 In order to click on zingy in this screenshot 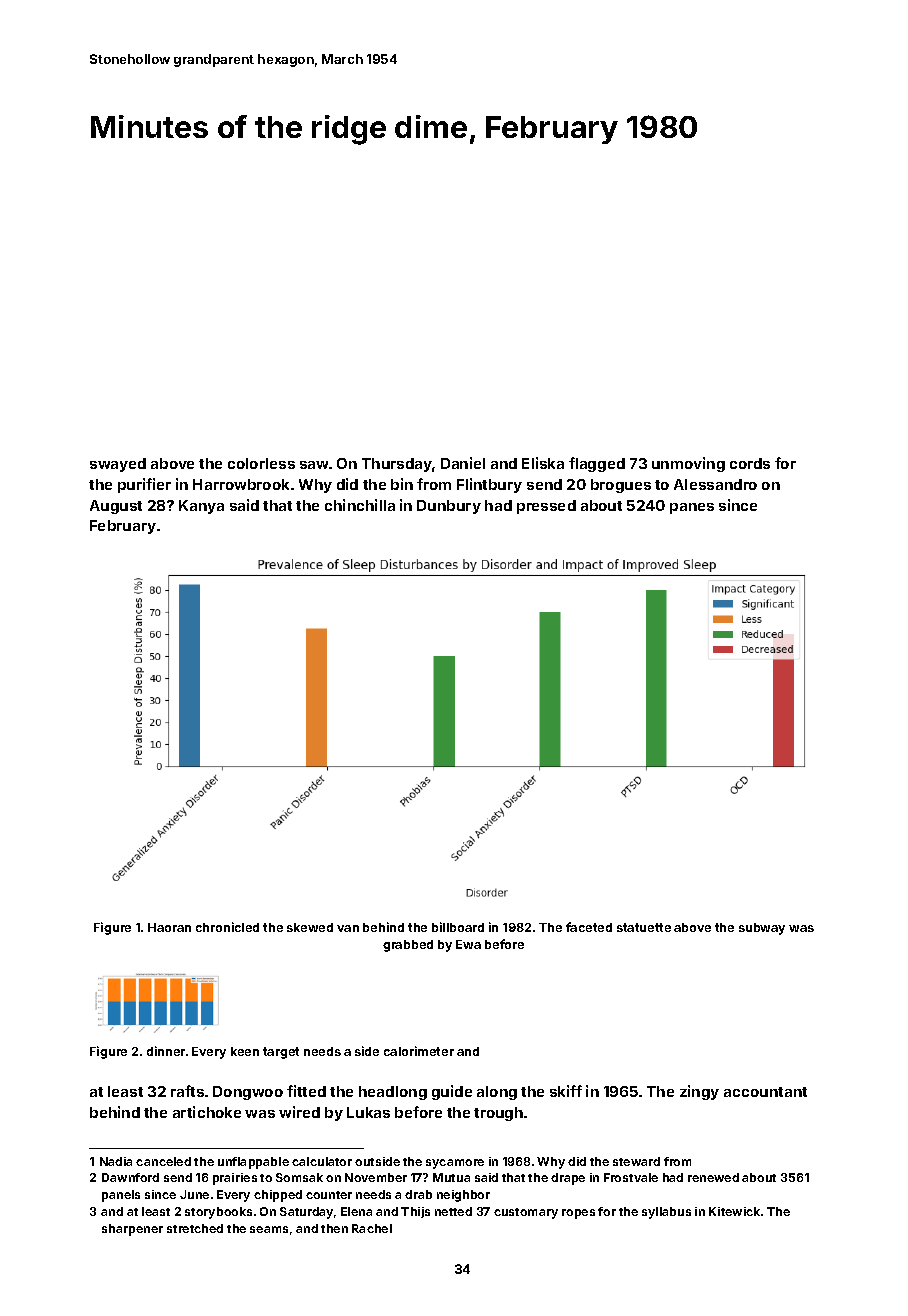, I will do `click(699, 1092)`.
